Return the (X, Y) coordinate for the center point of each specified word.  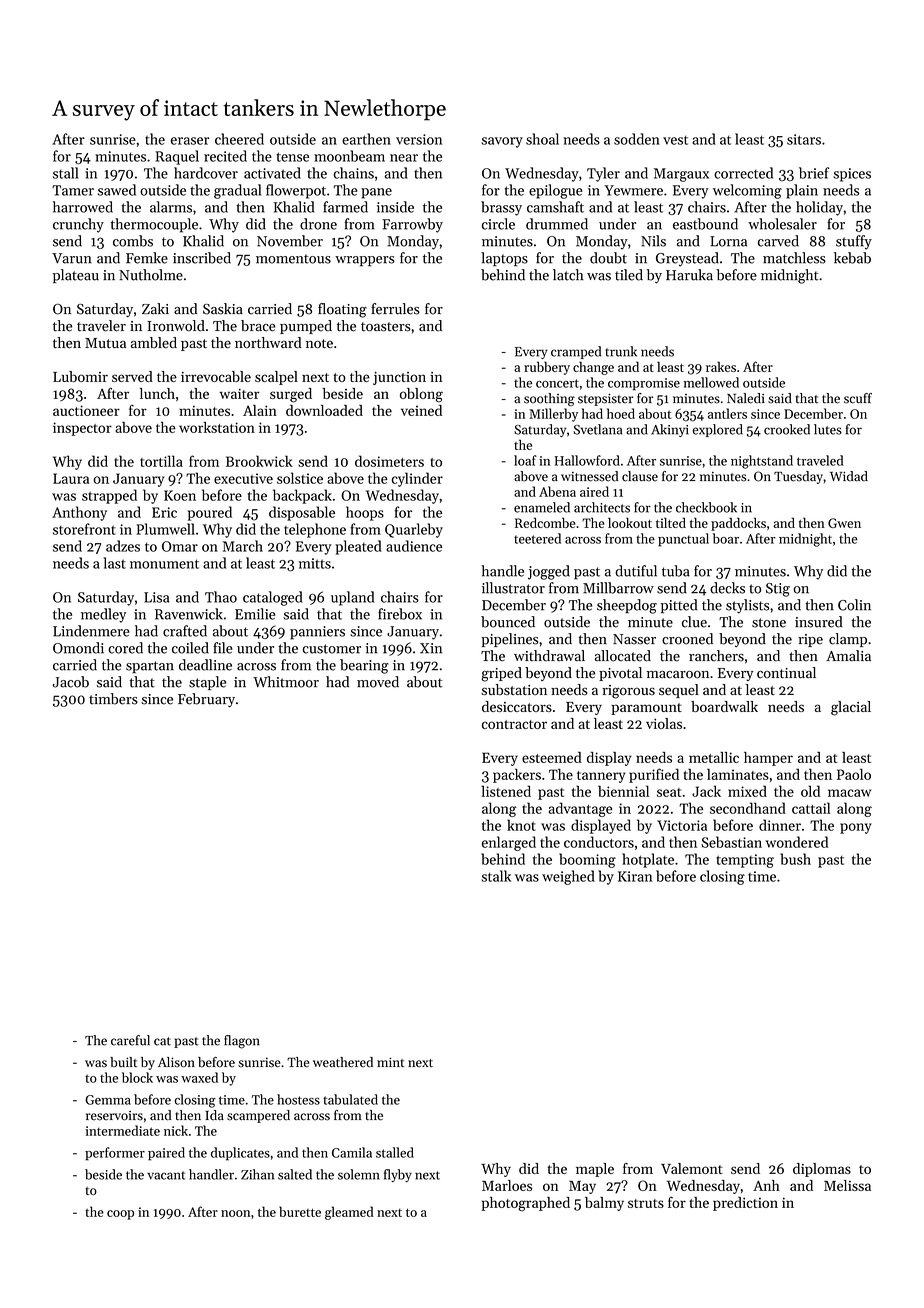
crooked (787, 429)
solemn (359, 1174)
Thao (221, 597)
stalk (496, 876)
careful (130, 1040)
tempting (745, 861)
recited (225, 156)
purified (654, 775)
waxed (199, 1077)
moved (378, 682)
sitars (804, 139)
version (419, 139)
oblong (421, 395)
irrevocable (216, 376)
